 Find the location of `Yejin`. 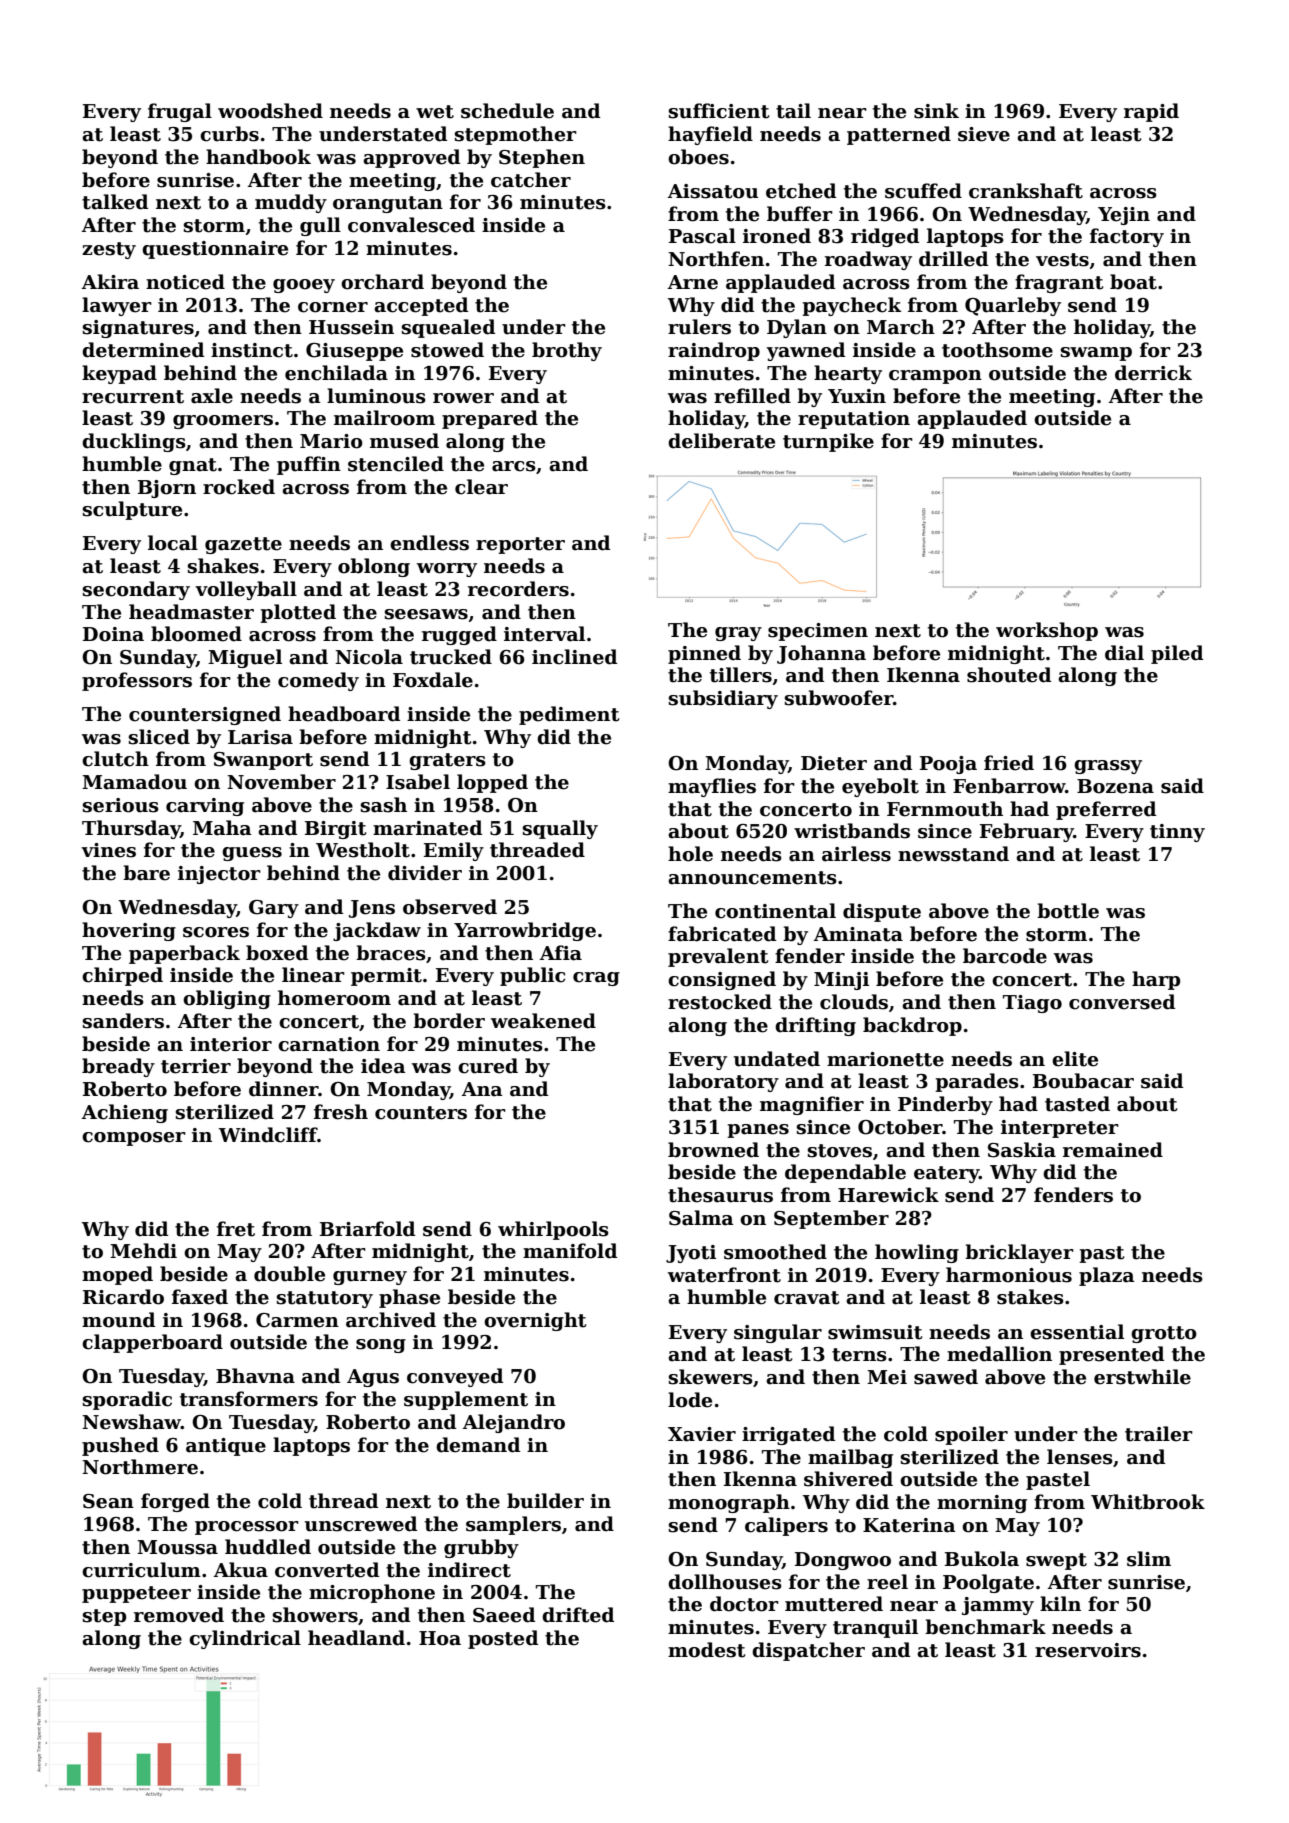

Yejin is located at coordinates (1124, 216).
